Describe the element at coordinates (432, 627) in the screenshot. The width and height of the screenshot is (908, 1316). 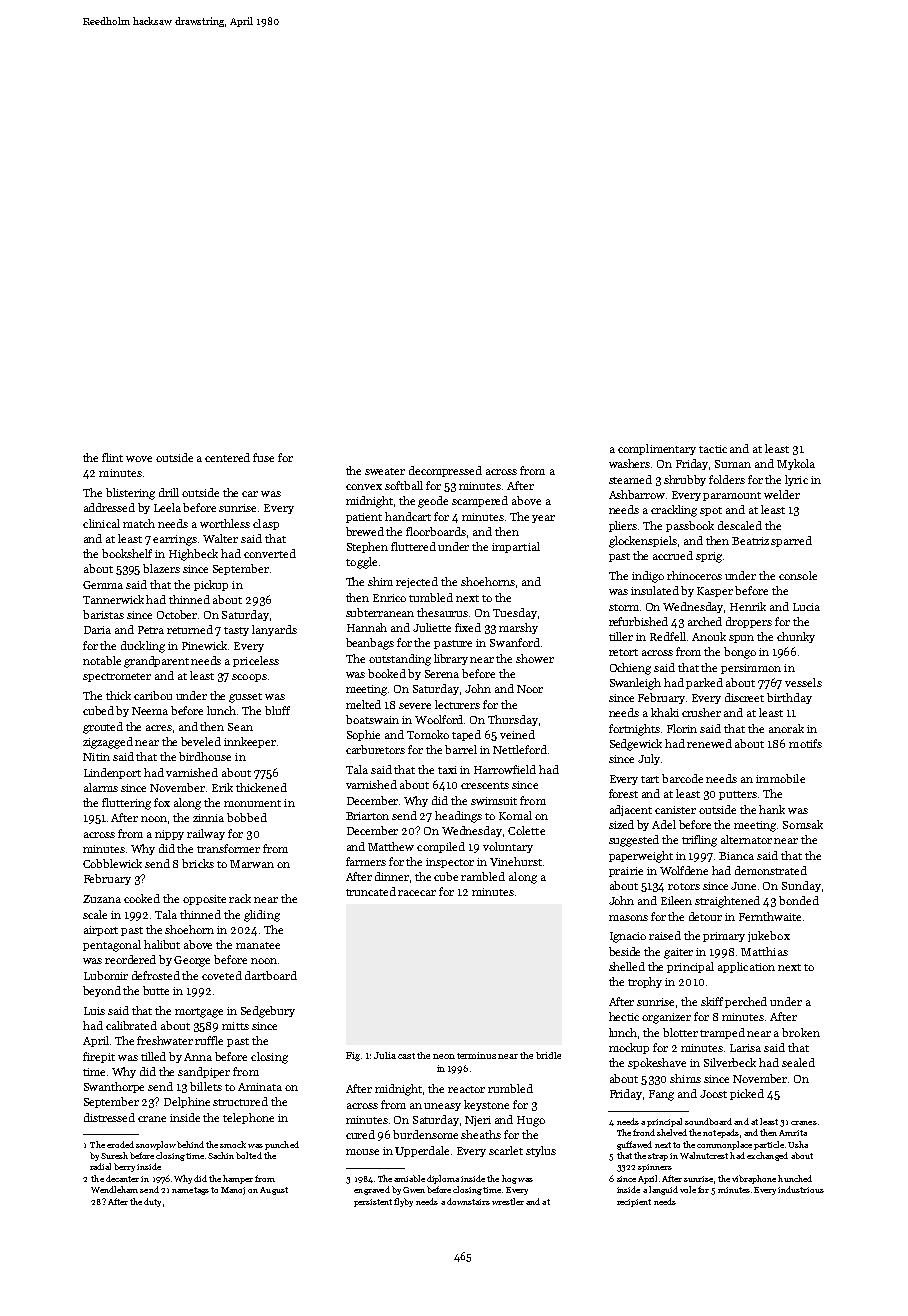
I see `Juliette` at that location.
